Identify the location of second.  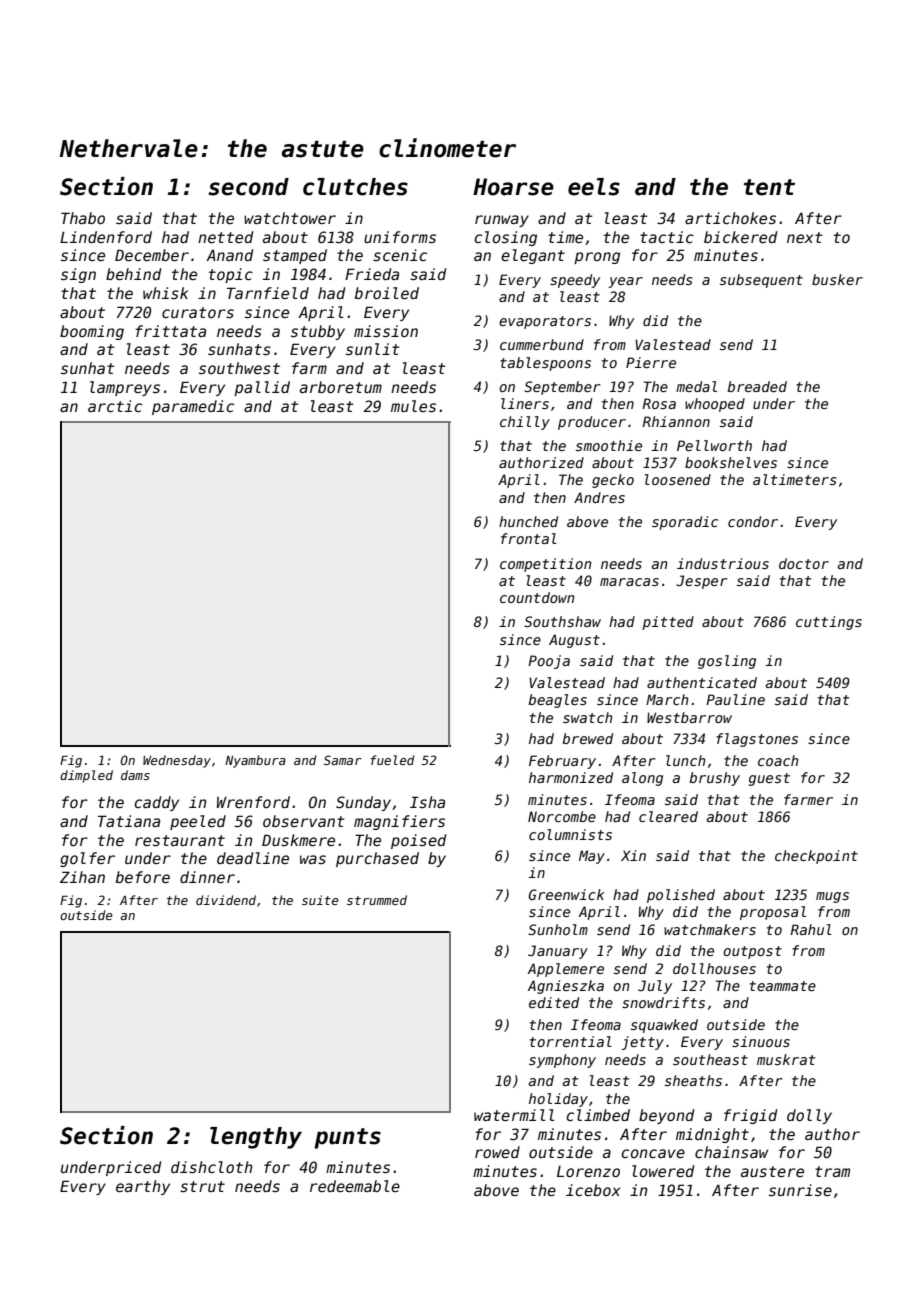
(248, 187).
